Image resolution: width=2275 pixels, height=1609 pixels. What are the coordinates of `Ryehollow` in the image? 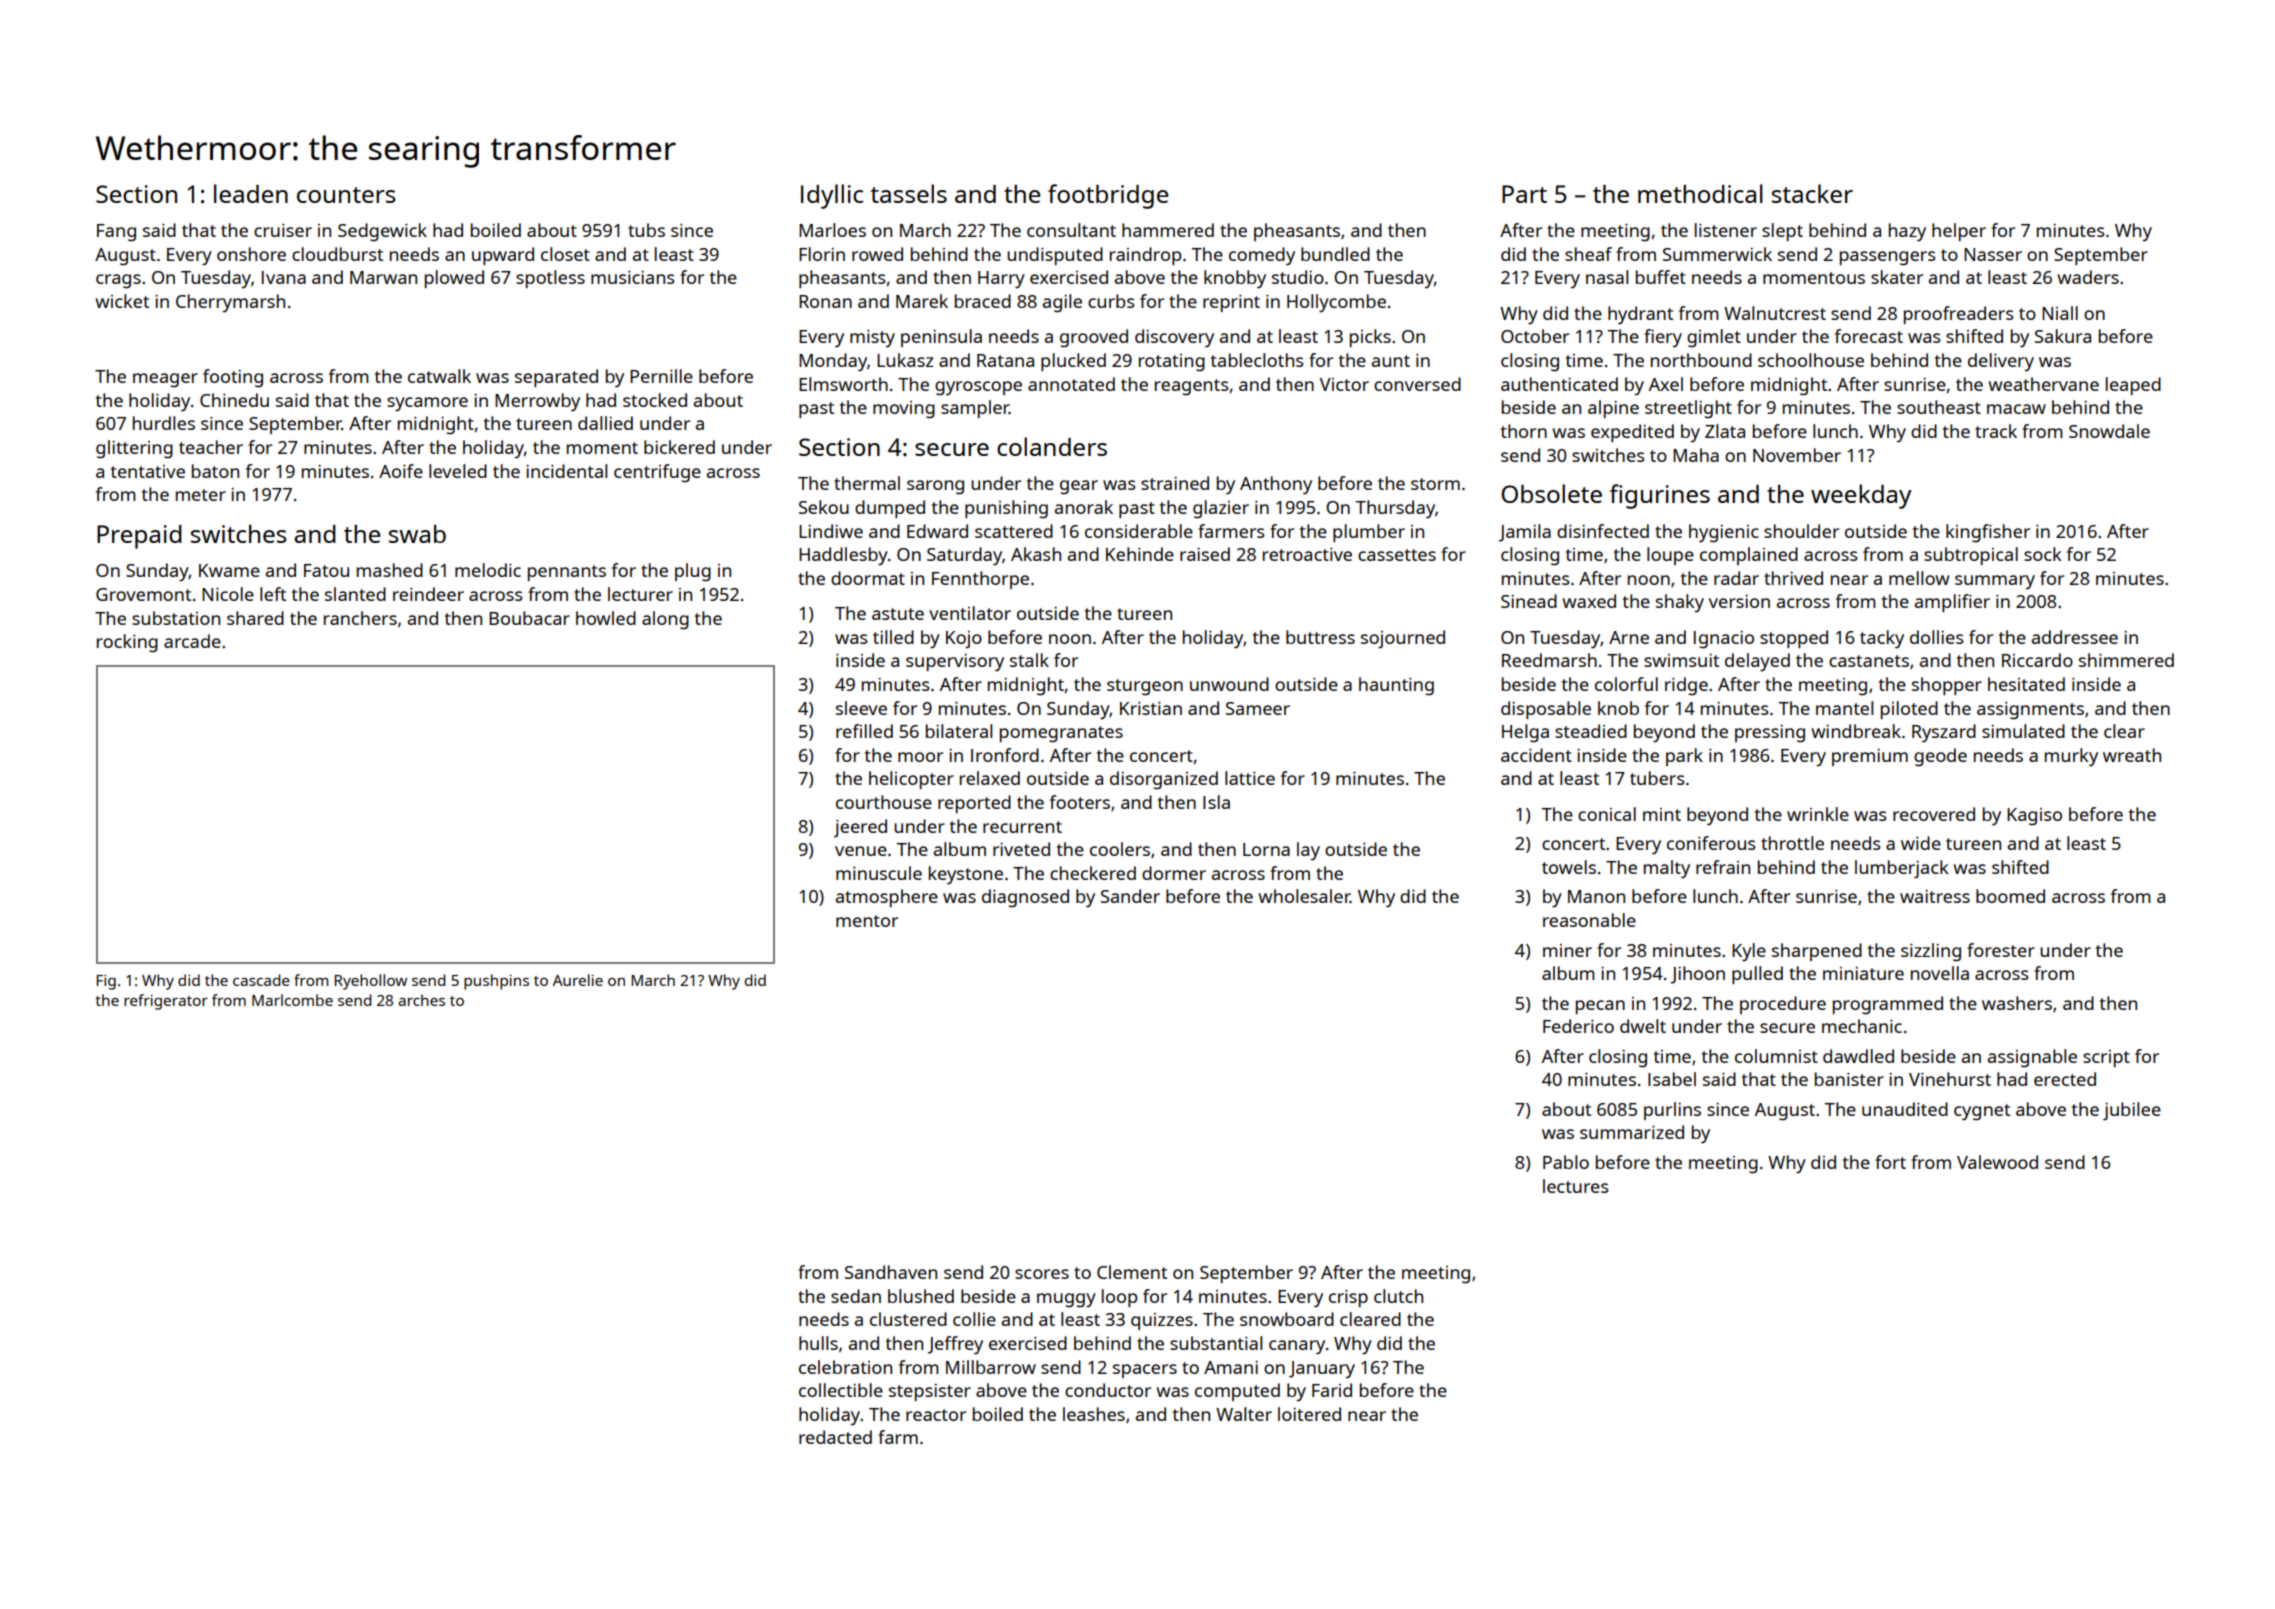 It's located at (370, 982).
